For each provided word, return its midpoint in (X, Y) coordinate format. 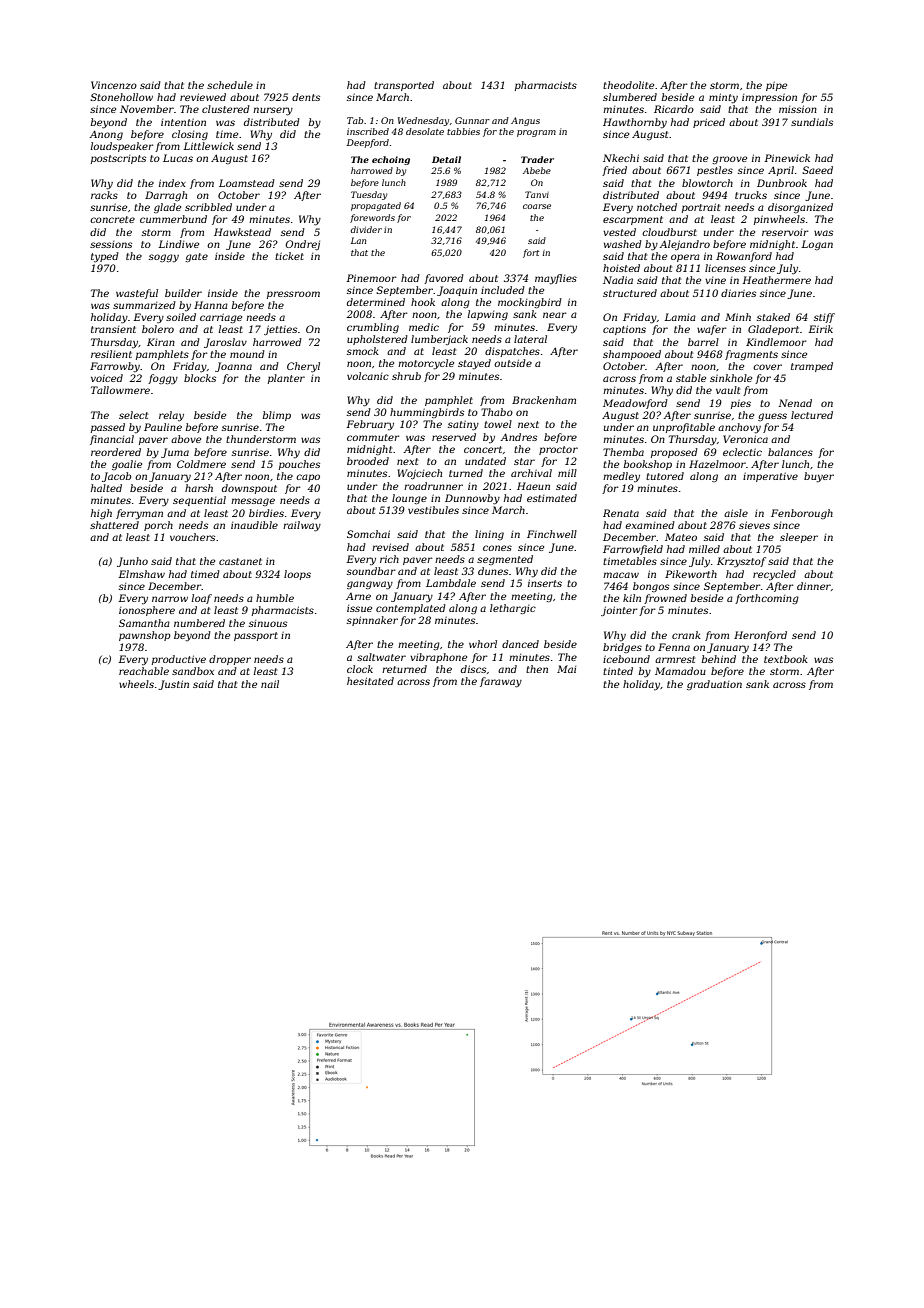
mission (798, 109)
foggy (163, 379)
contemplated (411, 609)
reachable (144, 671)
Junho (132, 562)
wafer (712, 330)
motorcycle (426, 364)
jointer (619, 611)
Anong (106, 135)
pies (741, 404)
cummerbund (173, 219)
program (536, 133)
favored (444, 279)
